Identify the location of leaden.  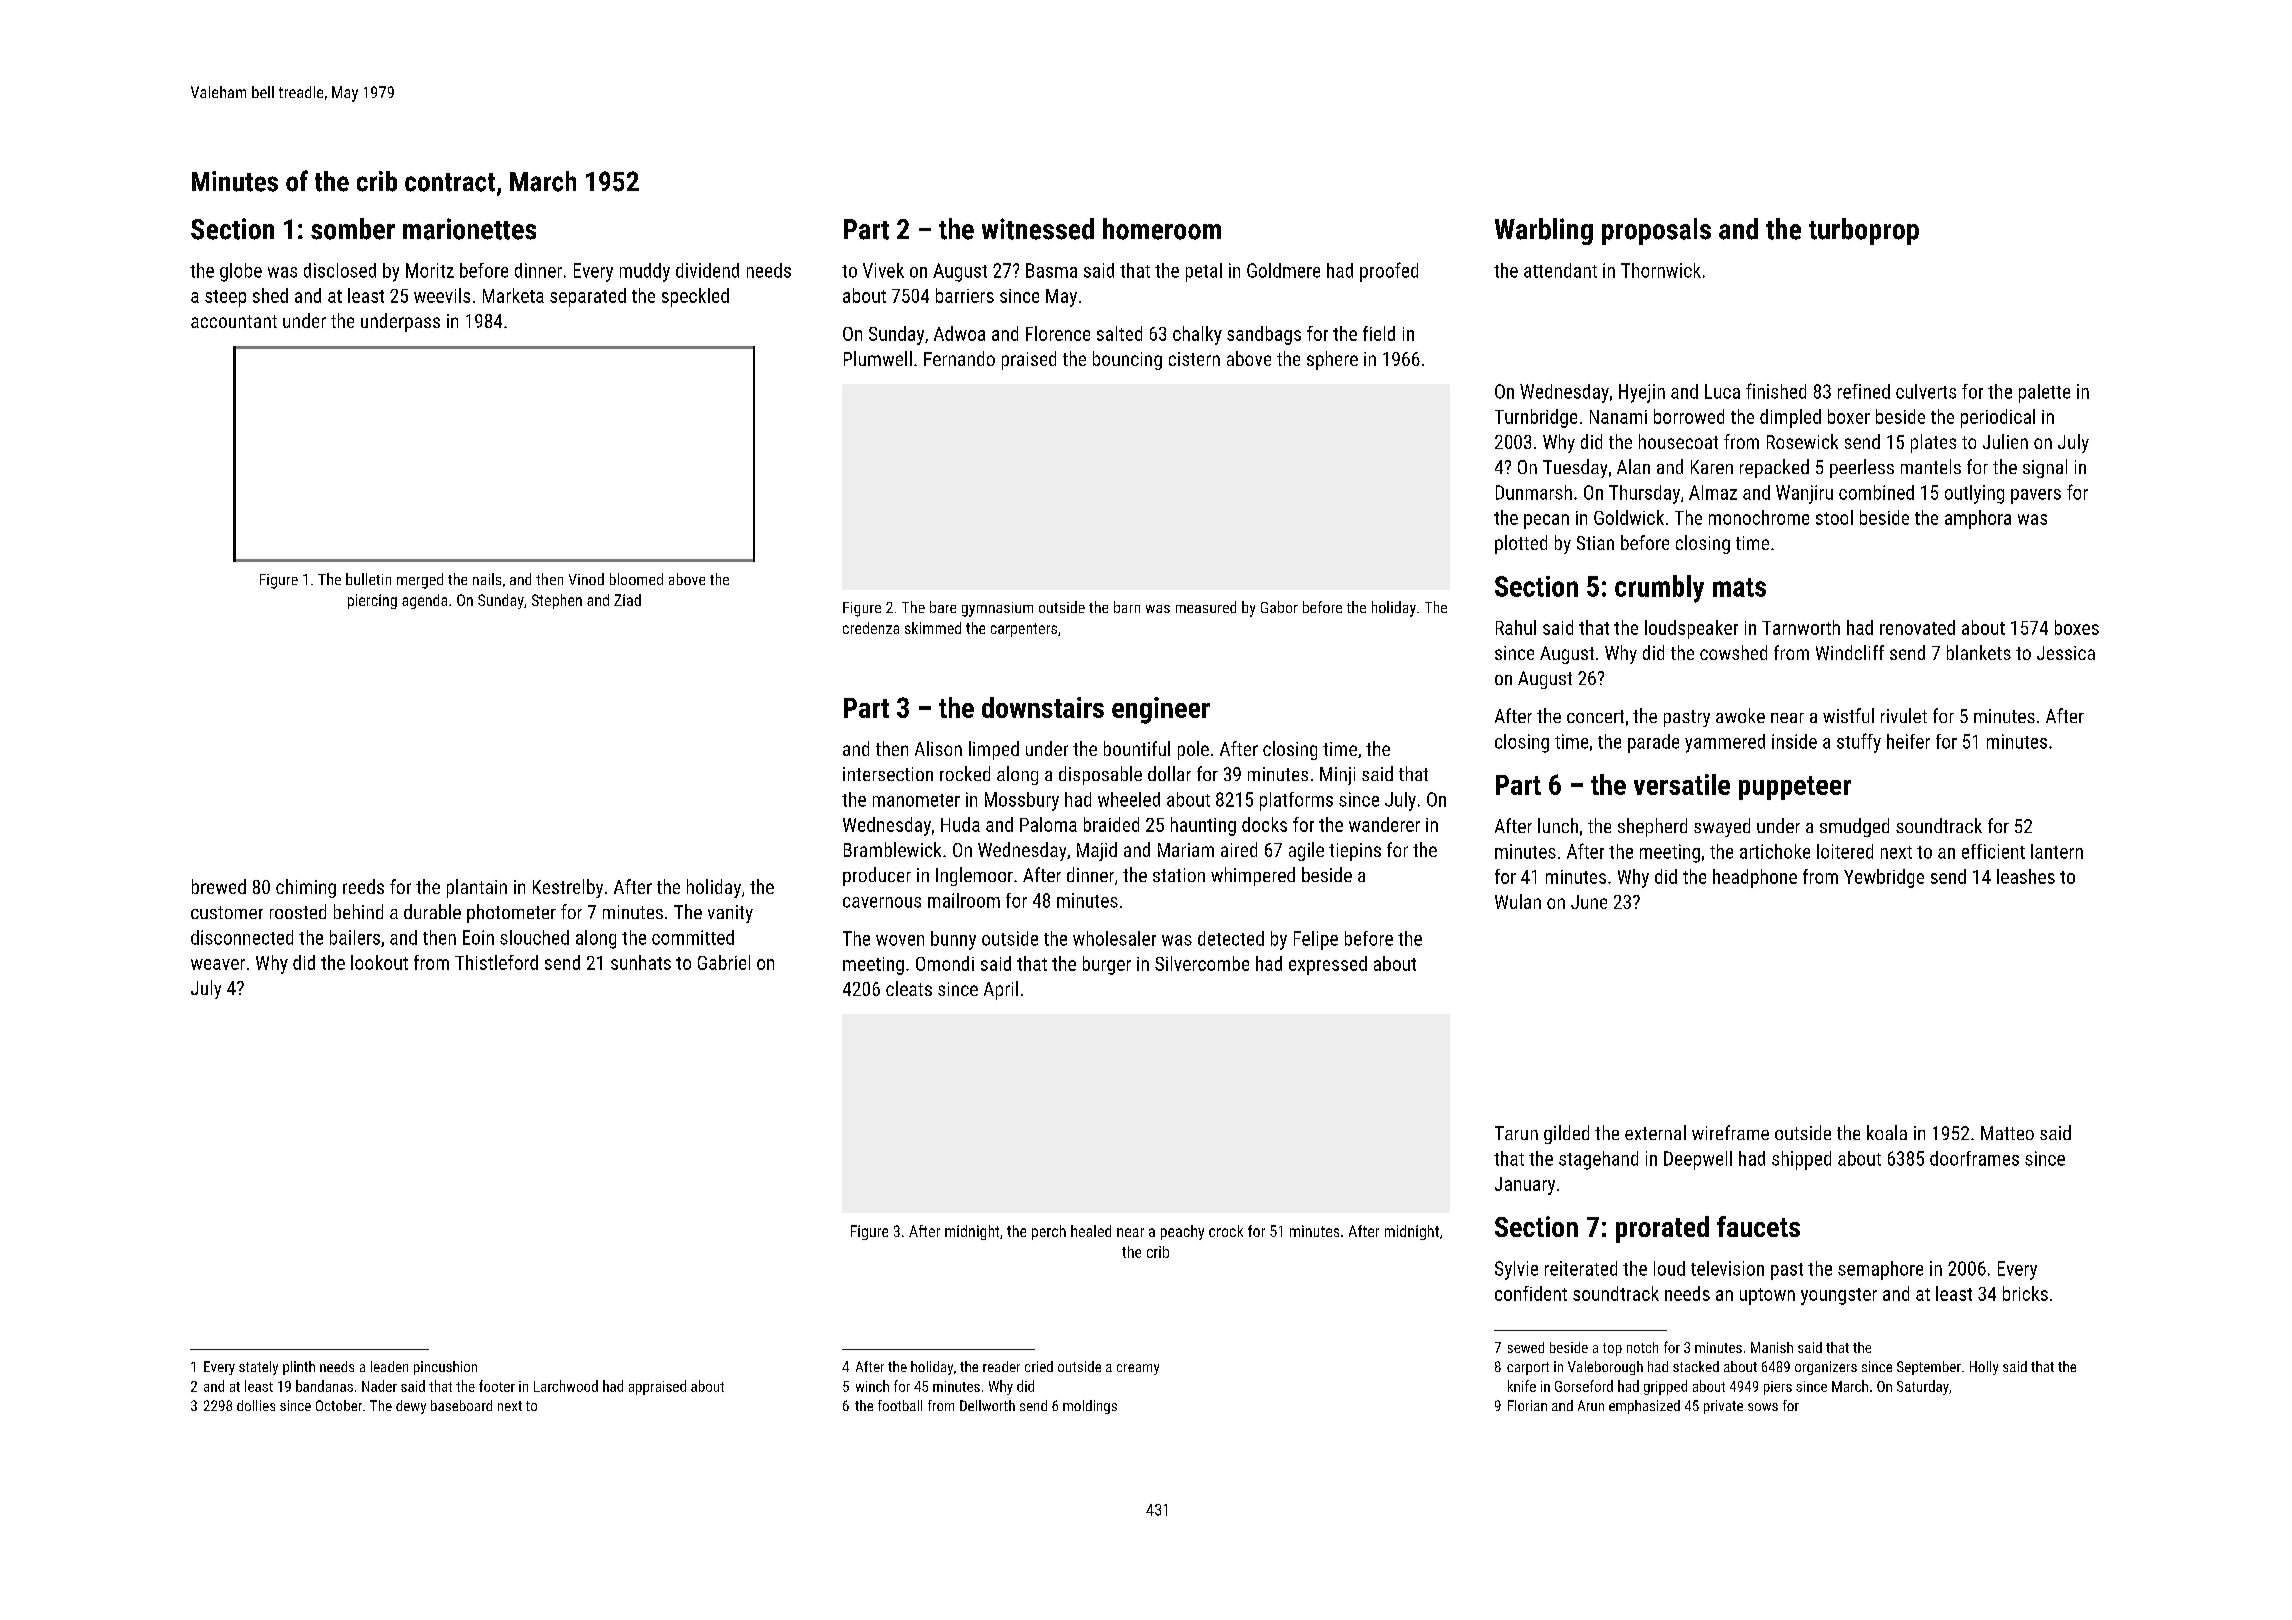
(389, 1366).
